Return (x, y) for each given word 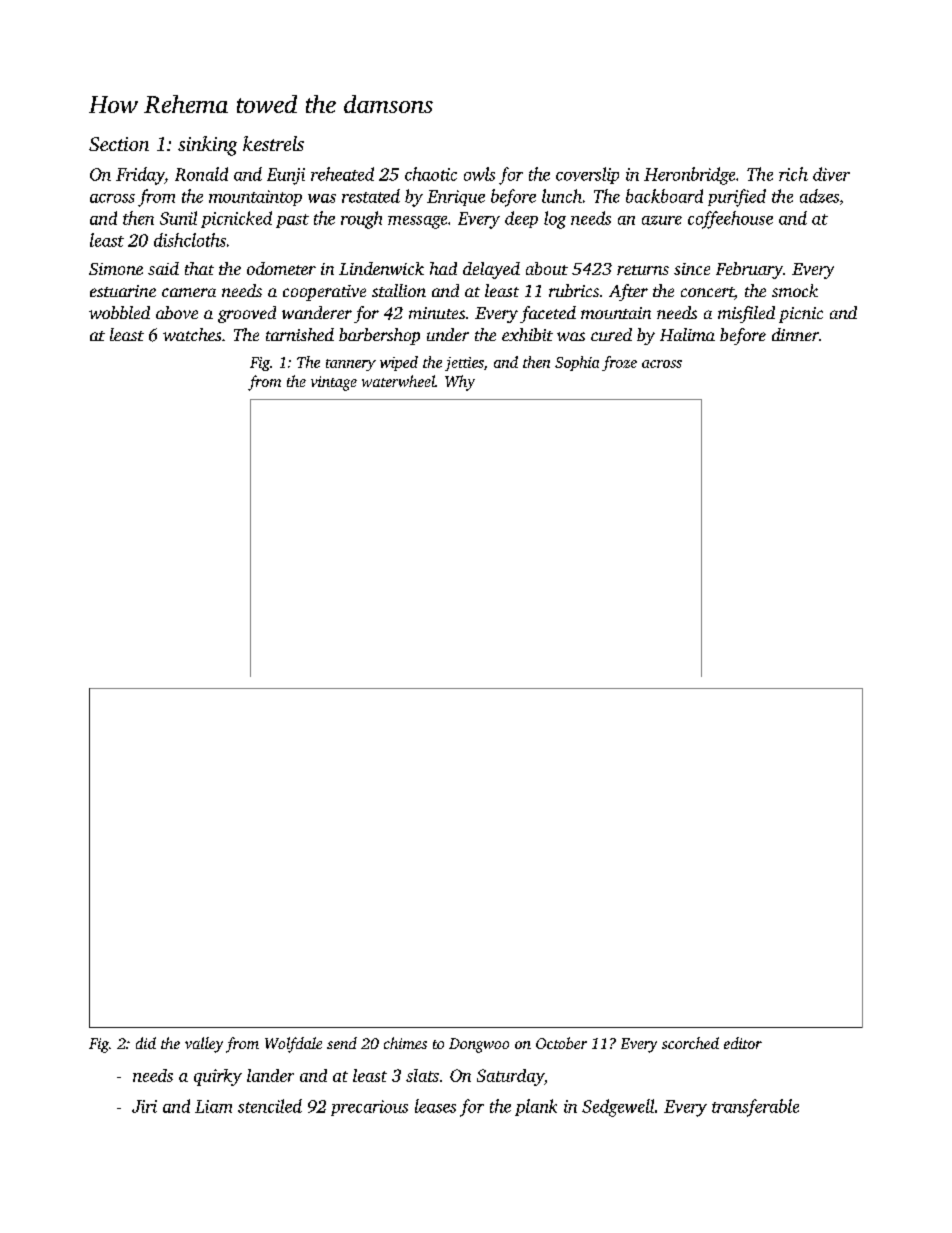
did (146, 1043)
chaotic (431, 174)
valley (204, 1045)
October (561, 1043)
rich (793, 174)
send (342, 1043)
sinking (207, 146)
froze (619, 363)
